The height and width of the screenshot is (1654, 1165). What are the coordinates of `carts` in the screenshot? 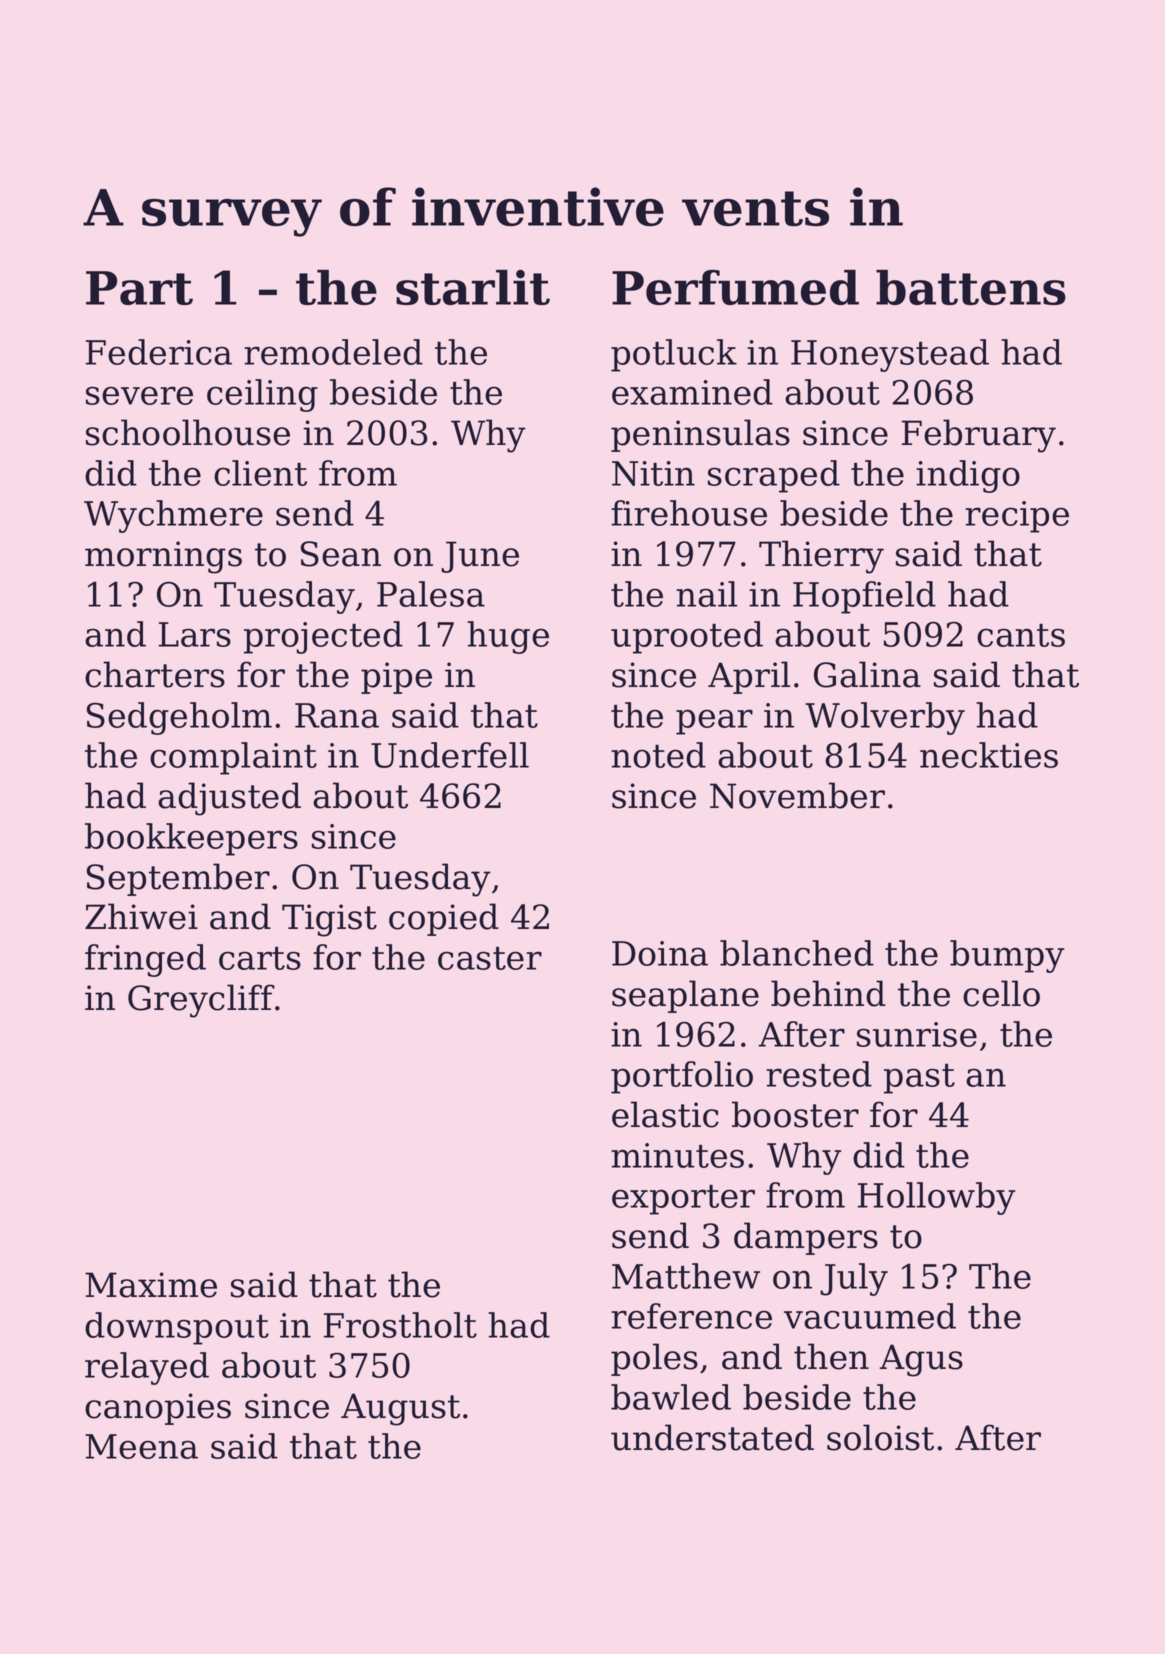 It's located at (260, 958).
